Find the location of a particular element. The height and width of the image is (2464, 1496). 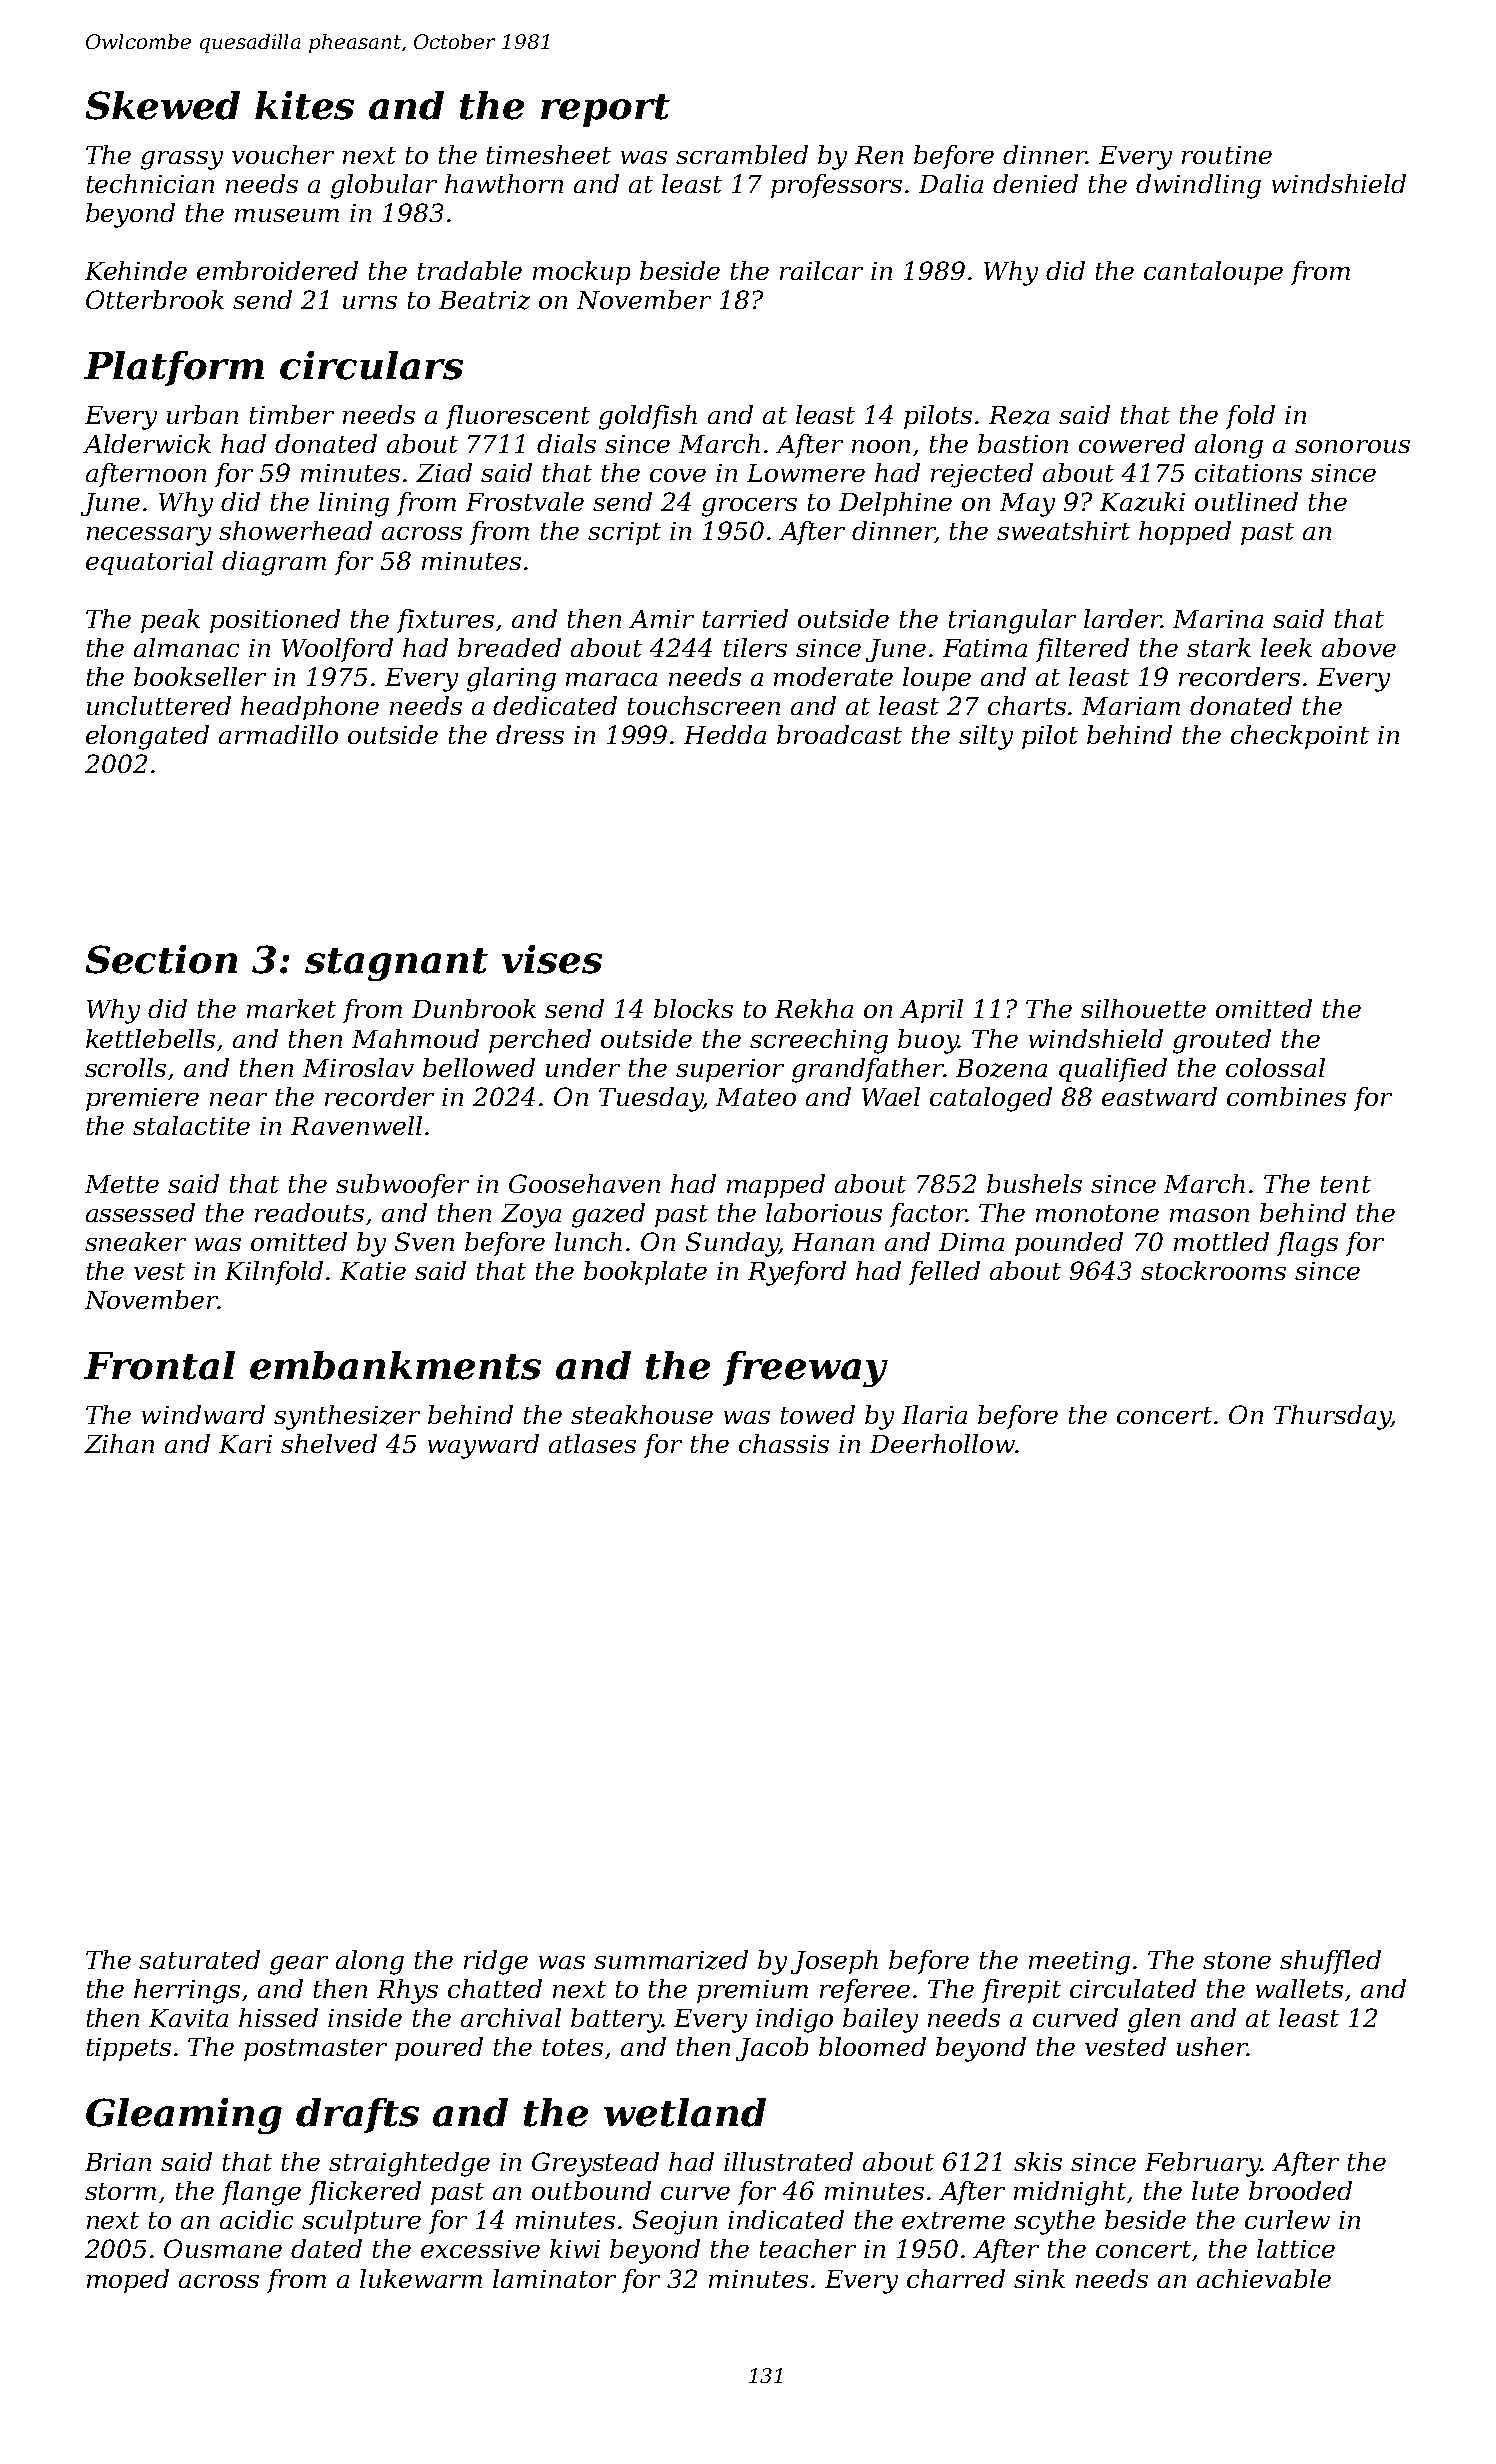

Section is located at coordinates (161, 959).
